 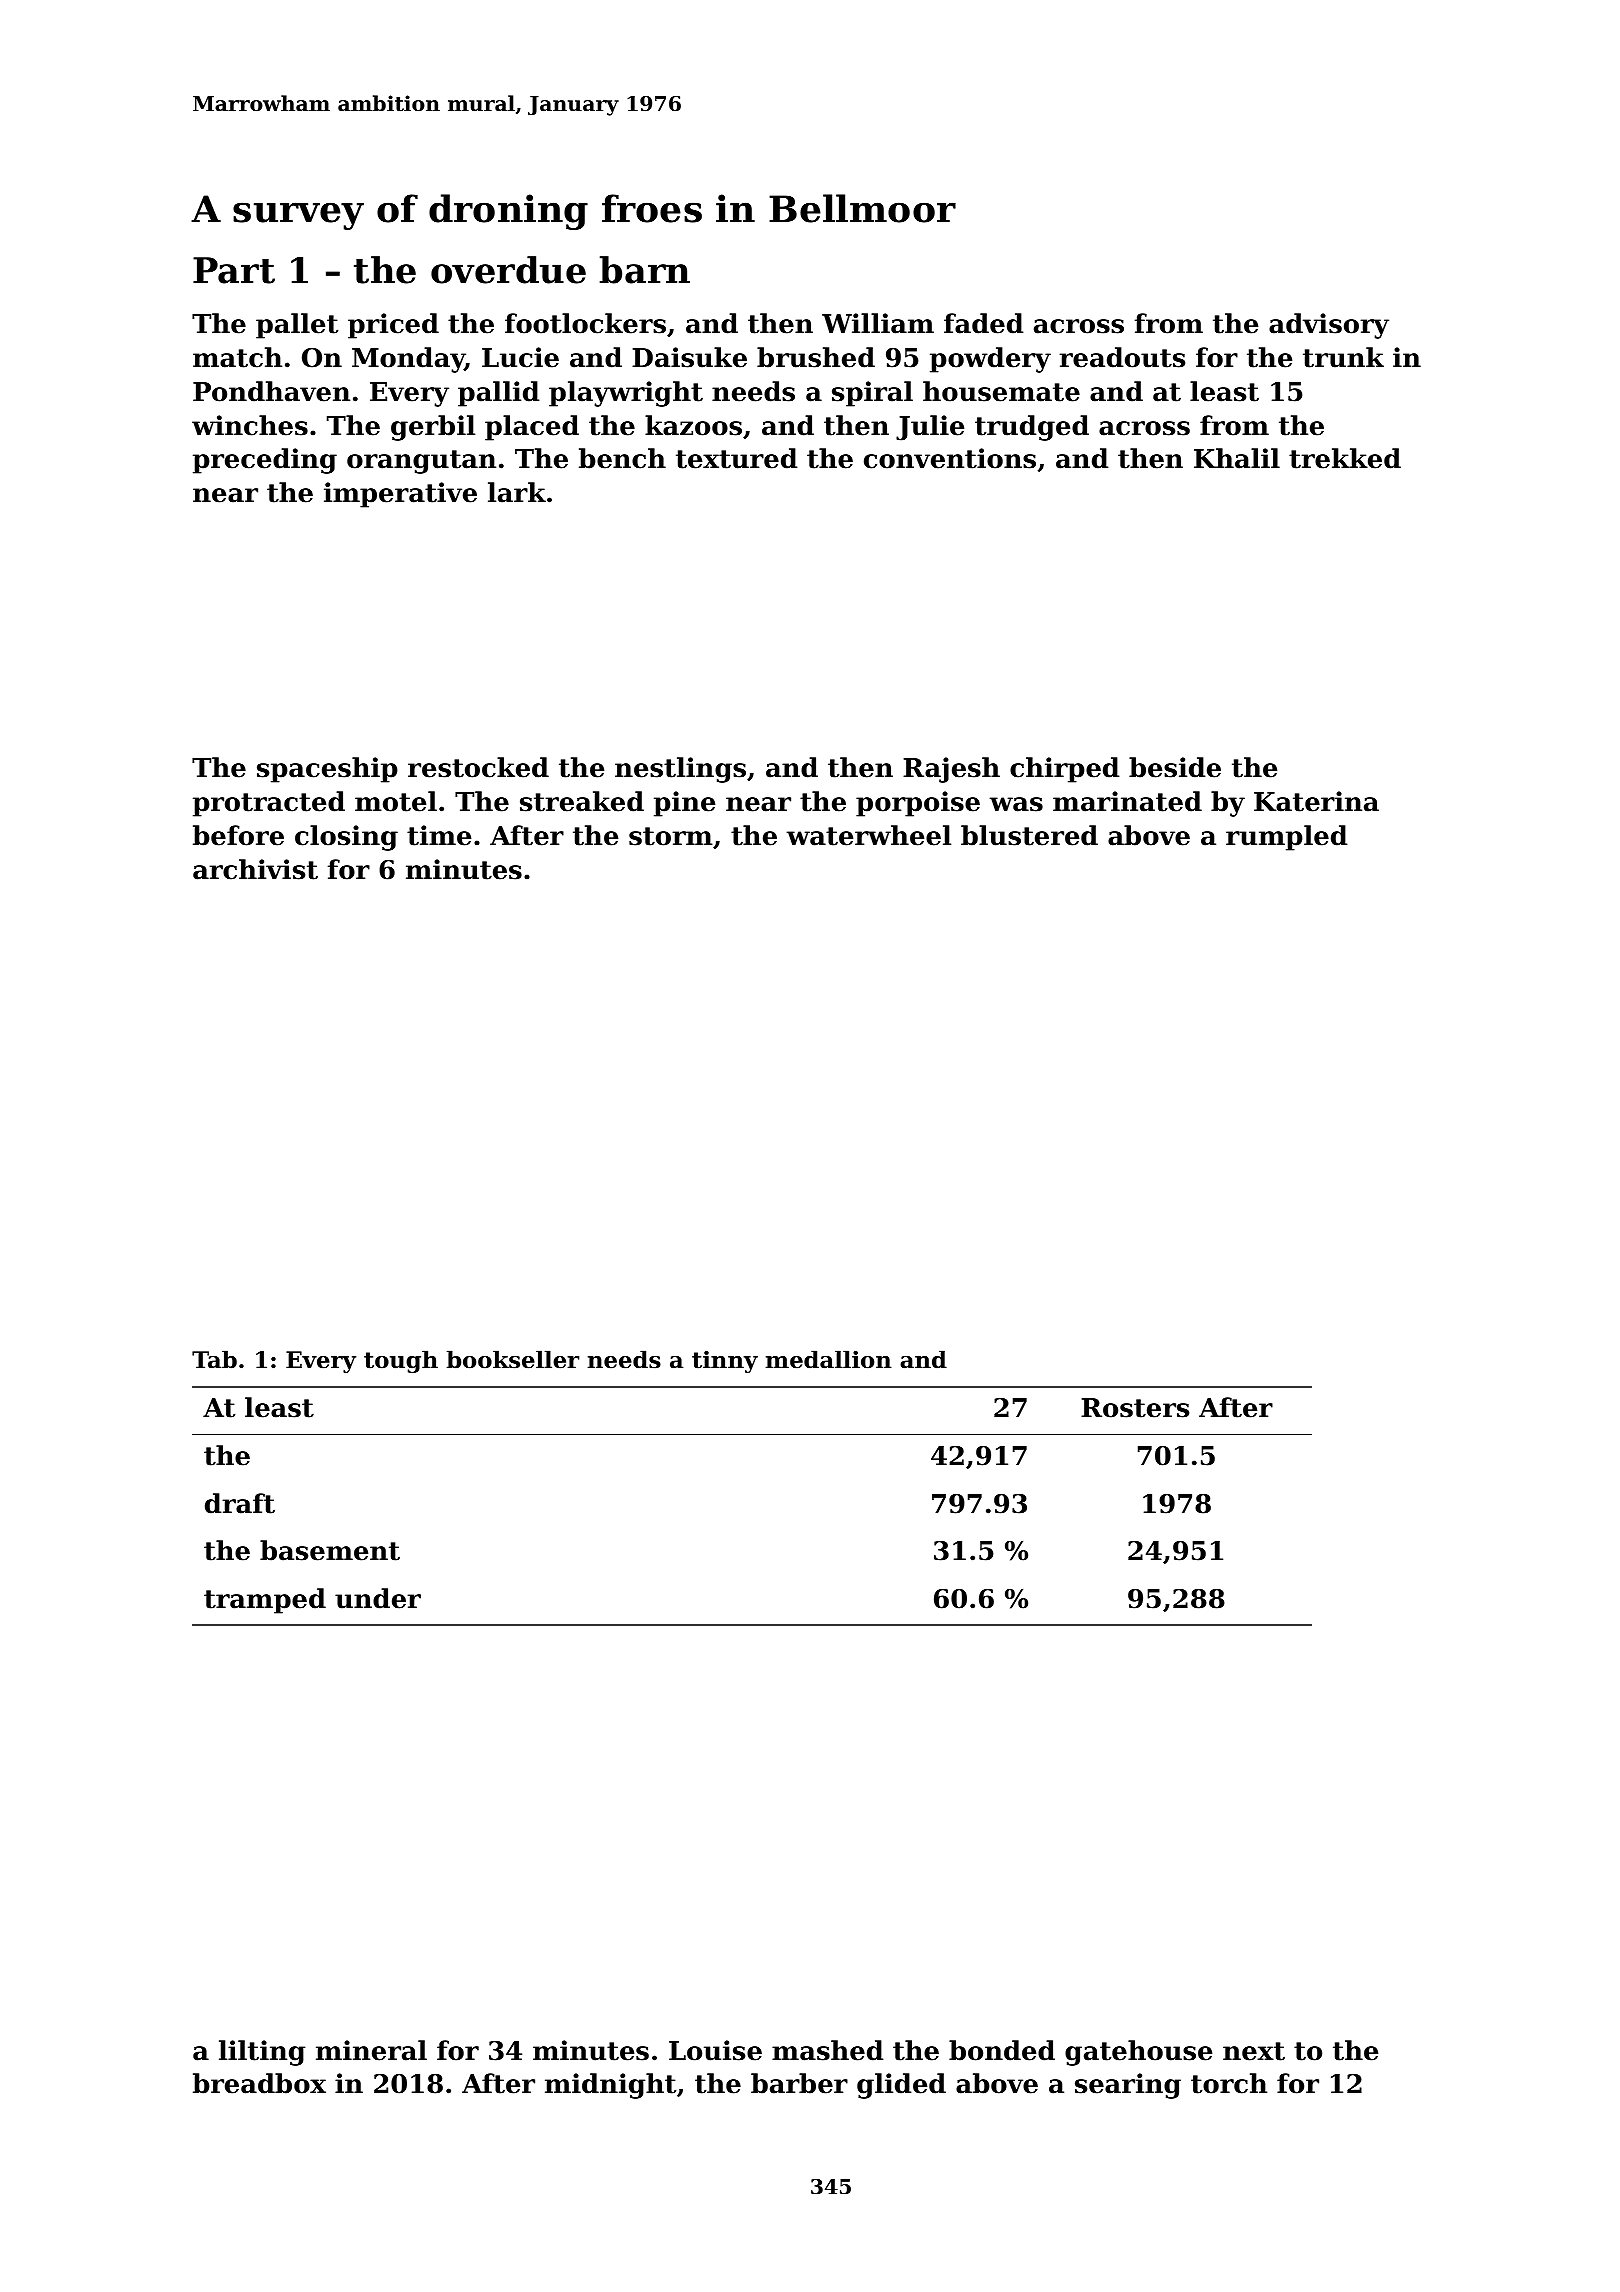 I want to click on blustered, so click(x=1029, y=835).
